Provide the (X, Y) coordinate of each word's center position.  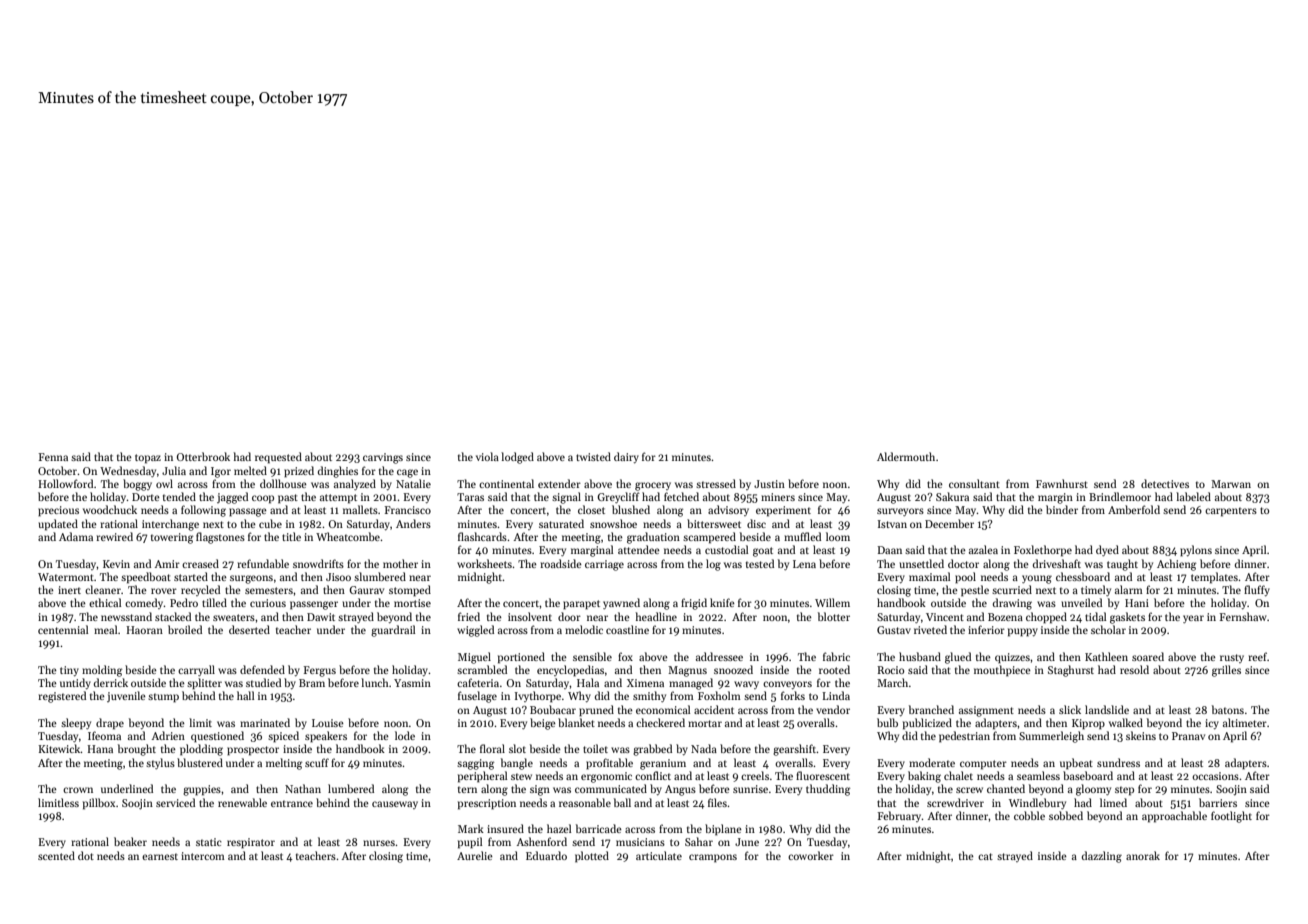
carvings (383, 458)
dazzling (1102, 857)
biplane (723, 830)
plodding (201, 750)
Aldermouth (906, 456)
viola (487, 456)
